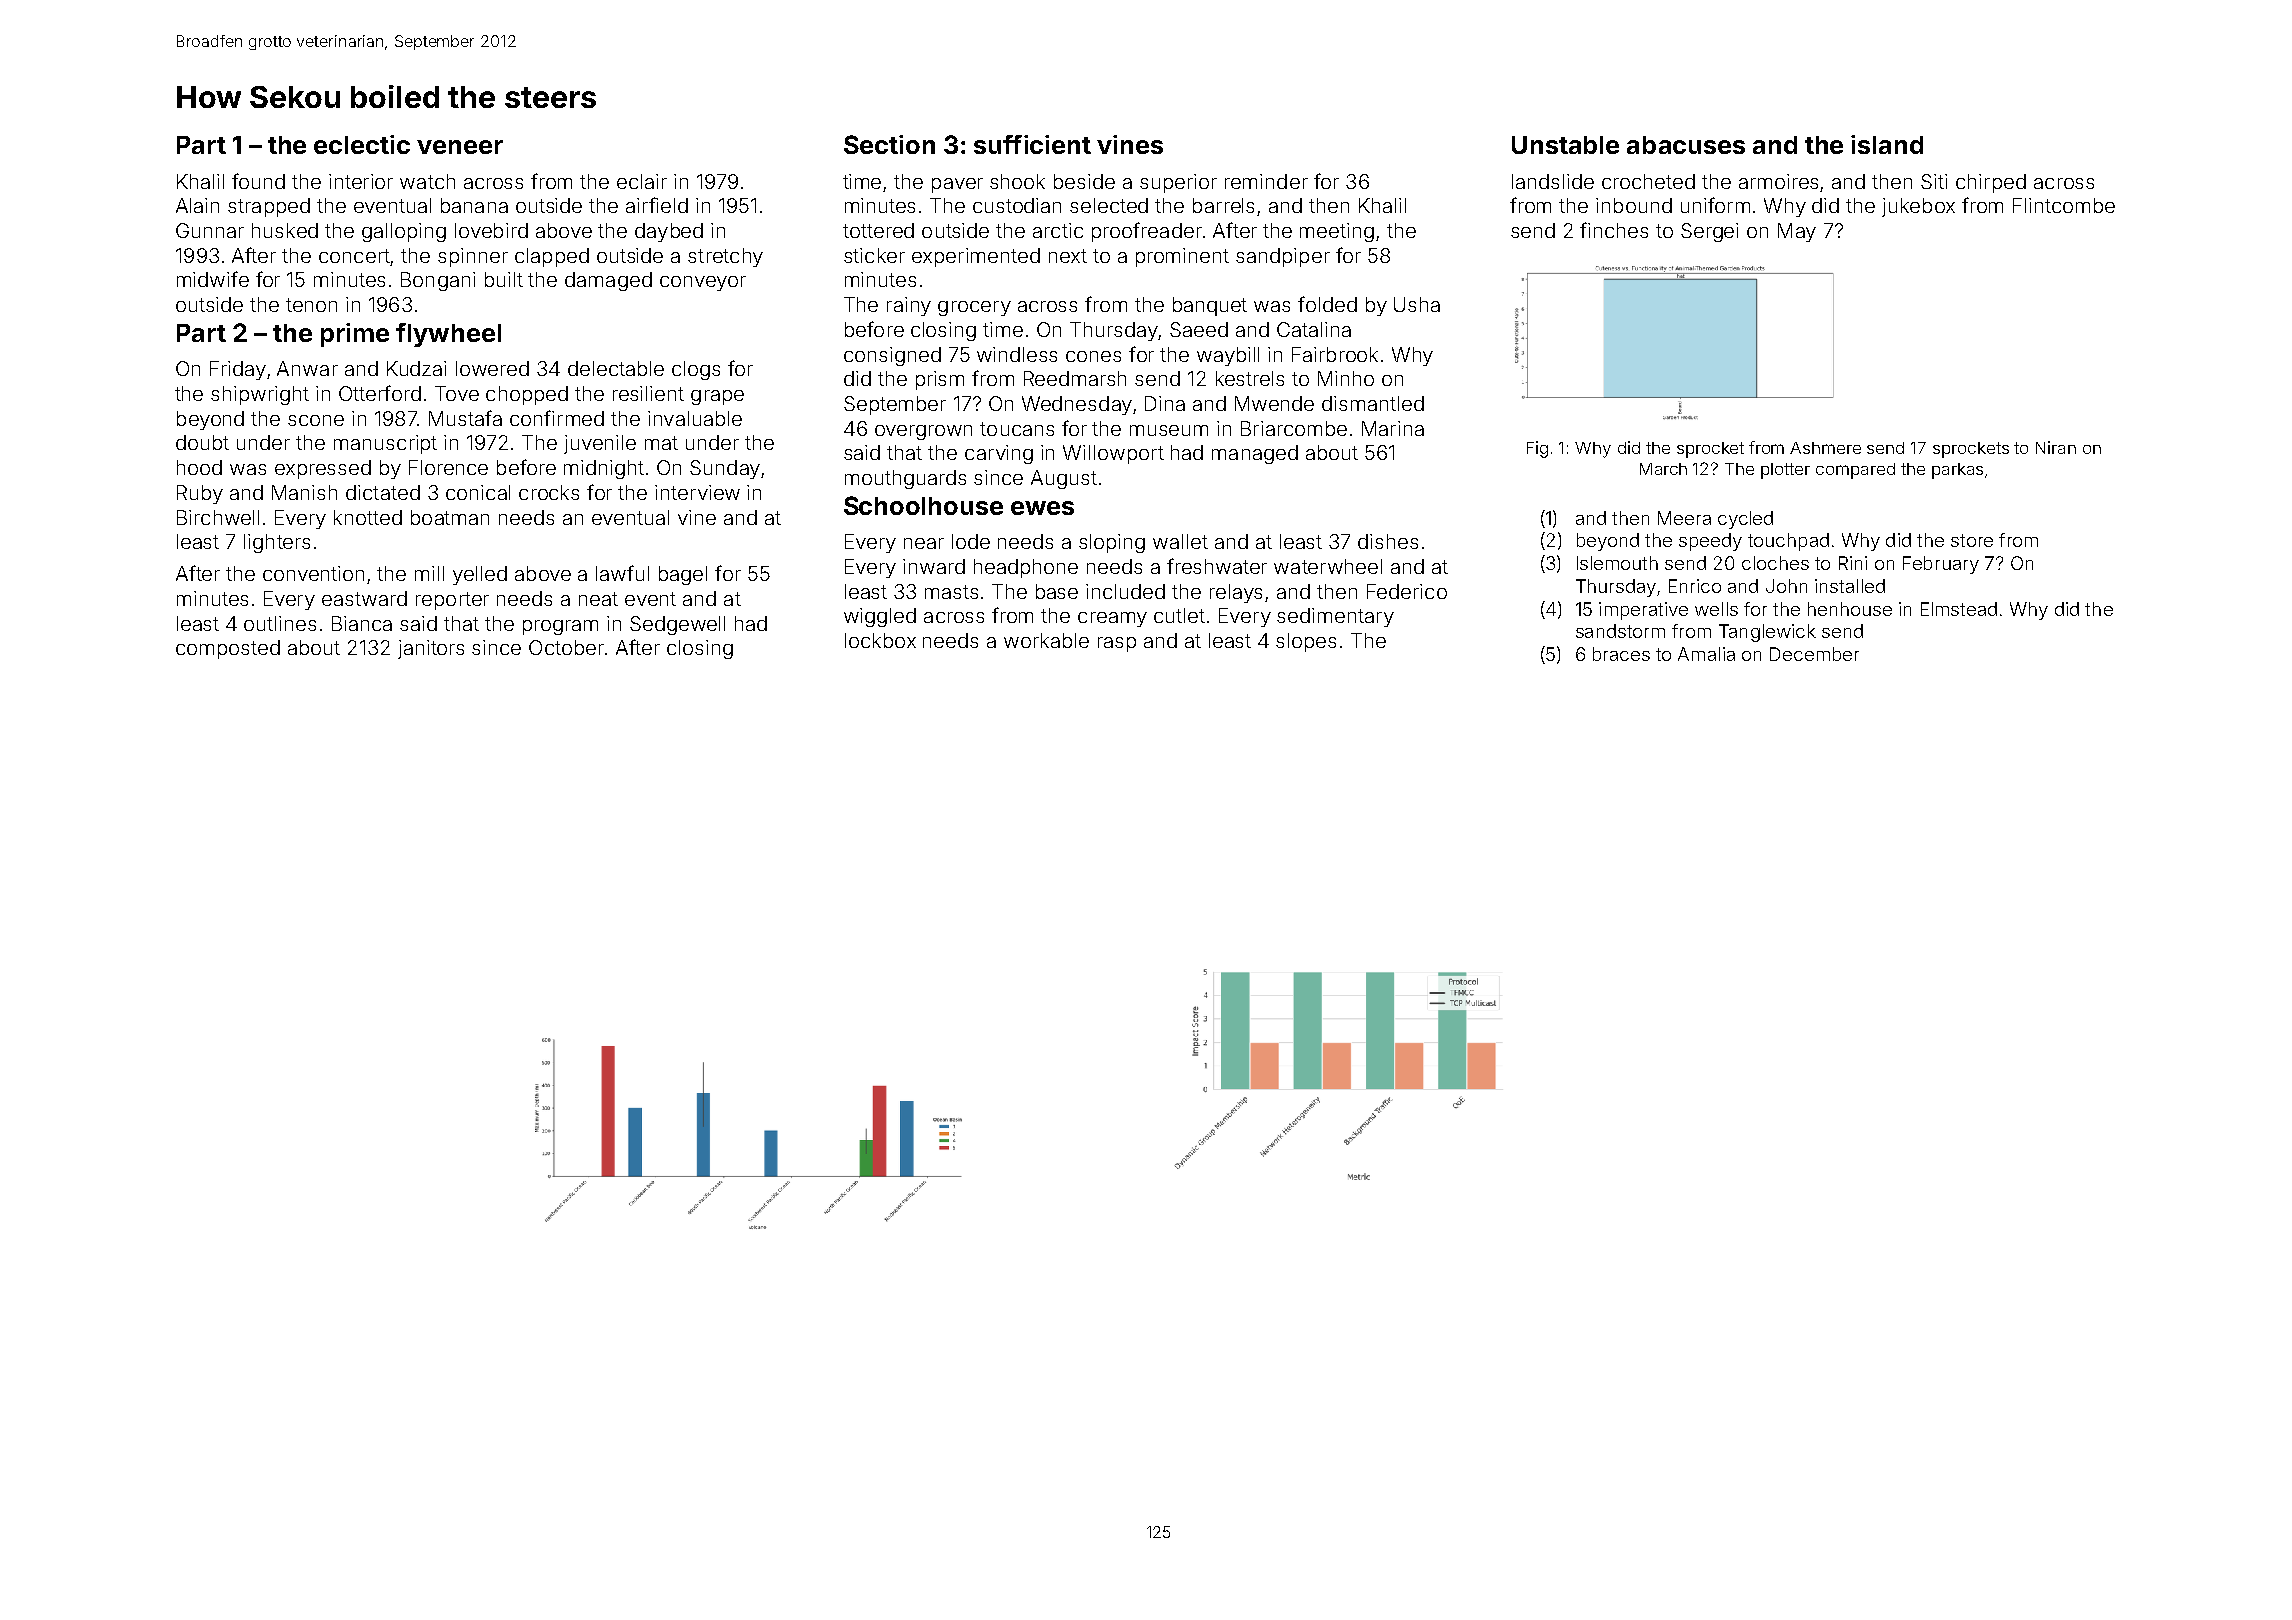 Image resolution: width=2292 pixels, height=1620 pixels. Describe the element at coordinates (362, 144) in the screenshot. I see `eclectic` at that location.
